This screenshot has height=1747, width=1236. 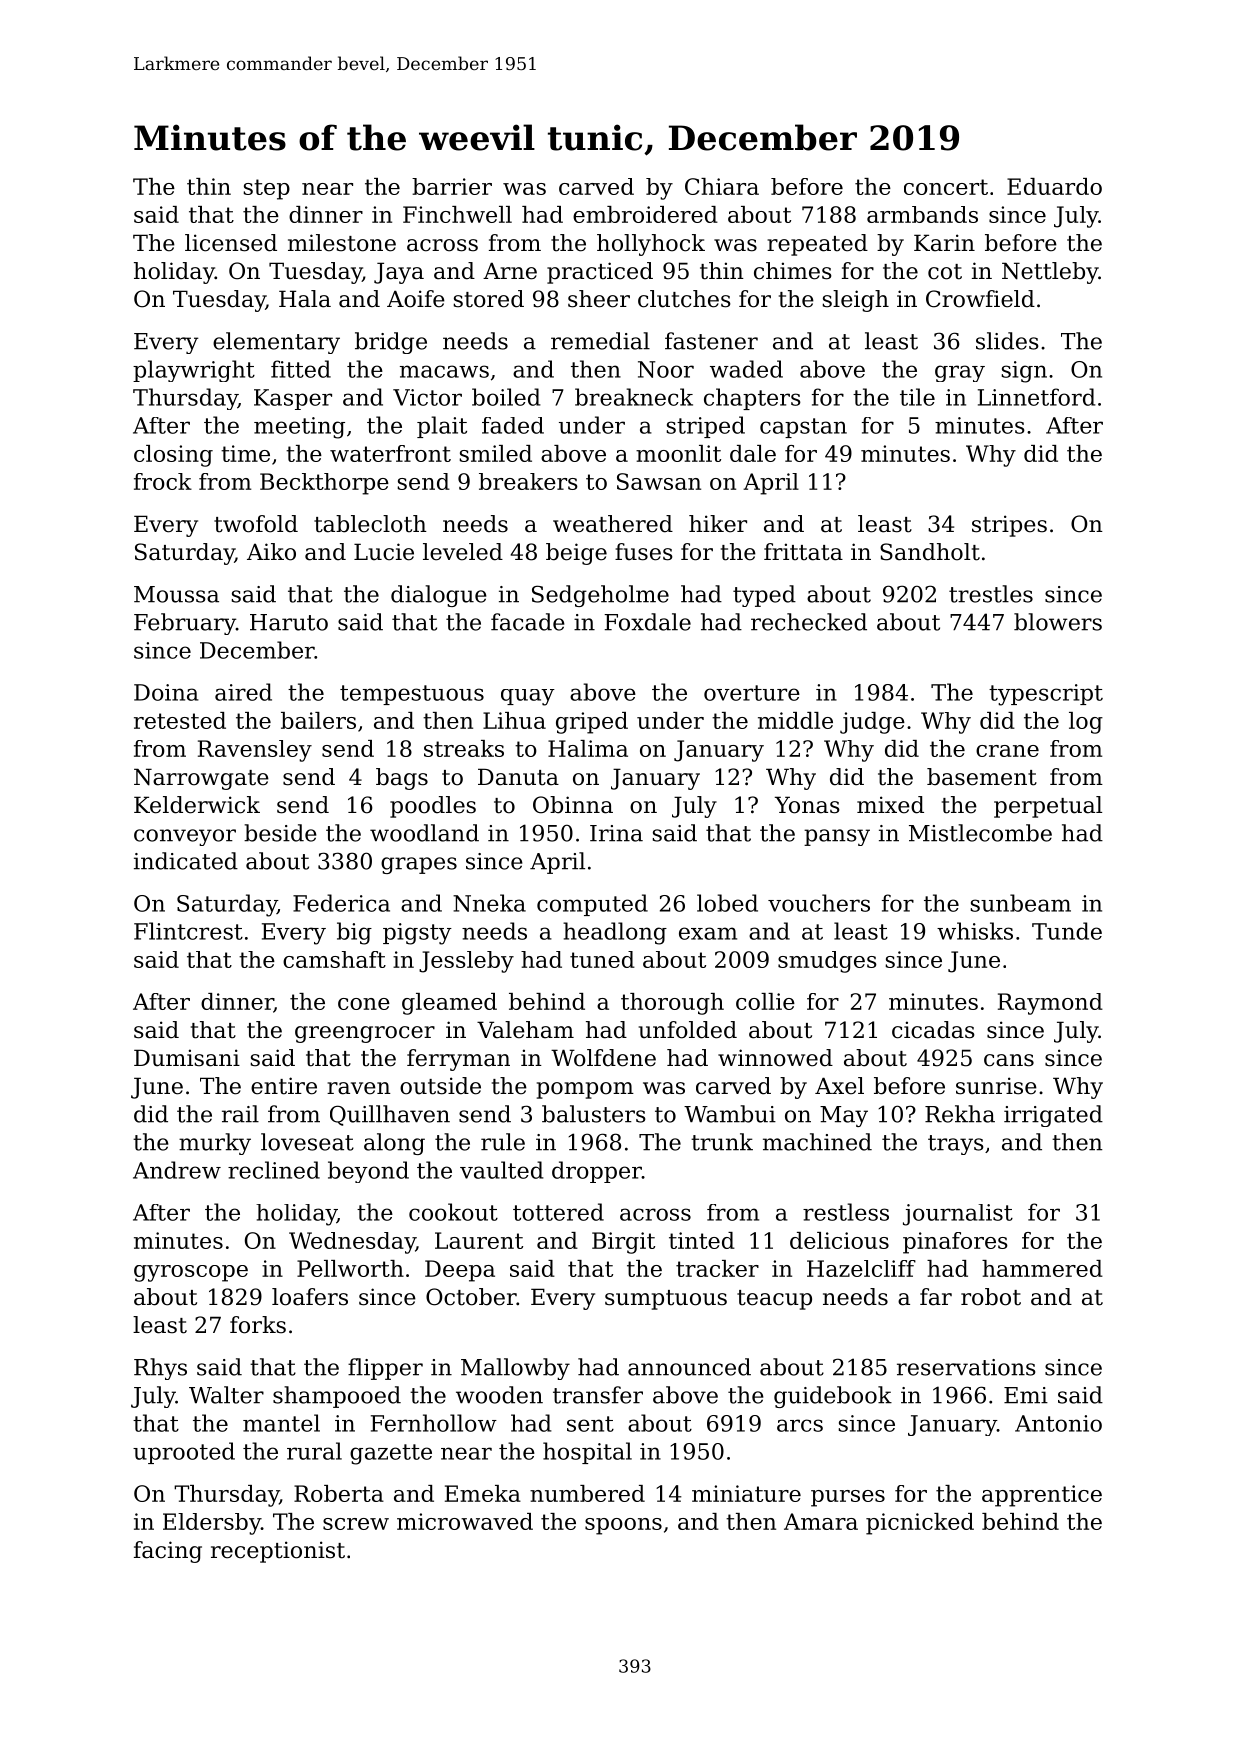 What do you see at coordinates (1042, 1496) in the screenshot?
I see `apprentice` at bounding box center [1042, 1496].
